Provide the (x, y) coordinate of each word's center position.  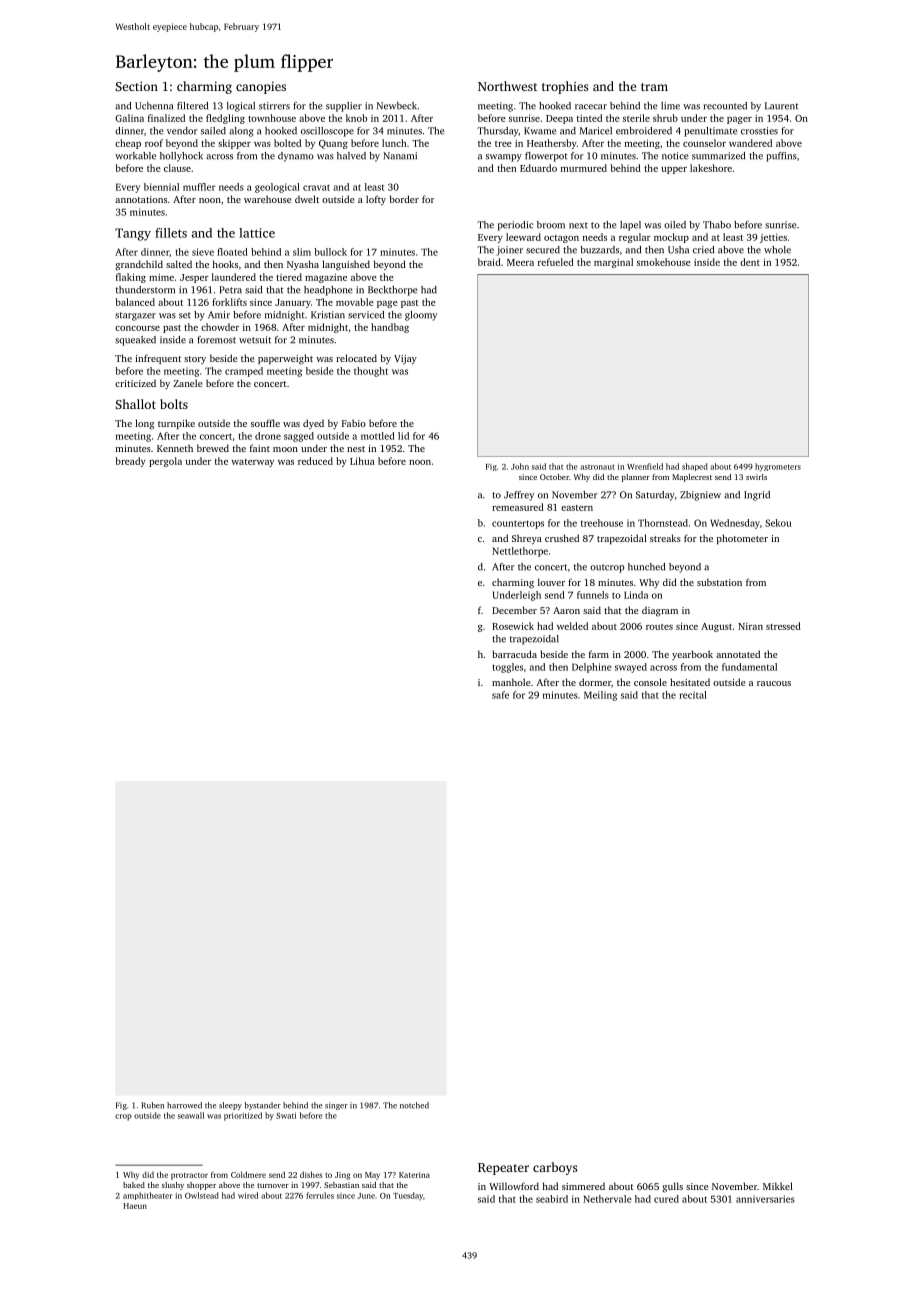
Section (137, 86)
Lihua (362, 461)
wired (248, 1195)
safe (500, 695)
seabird (552, 1199)
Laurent (782, 106)
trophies (565, 87)
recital (693, 695)
